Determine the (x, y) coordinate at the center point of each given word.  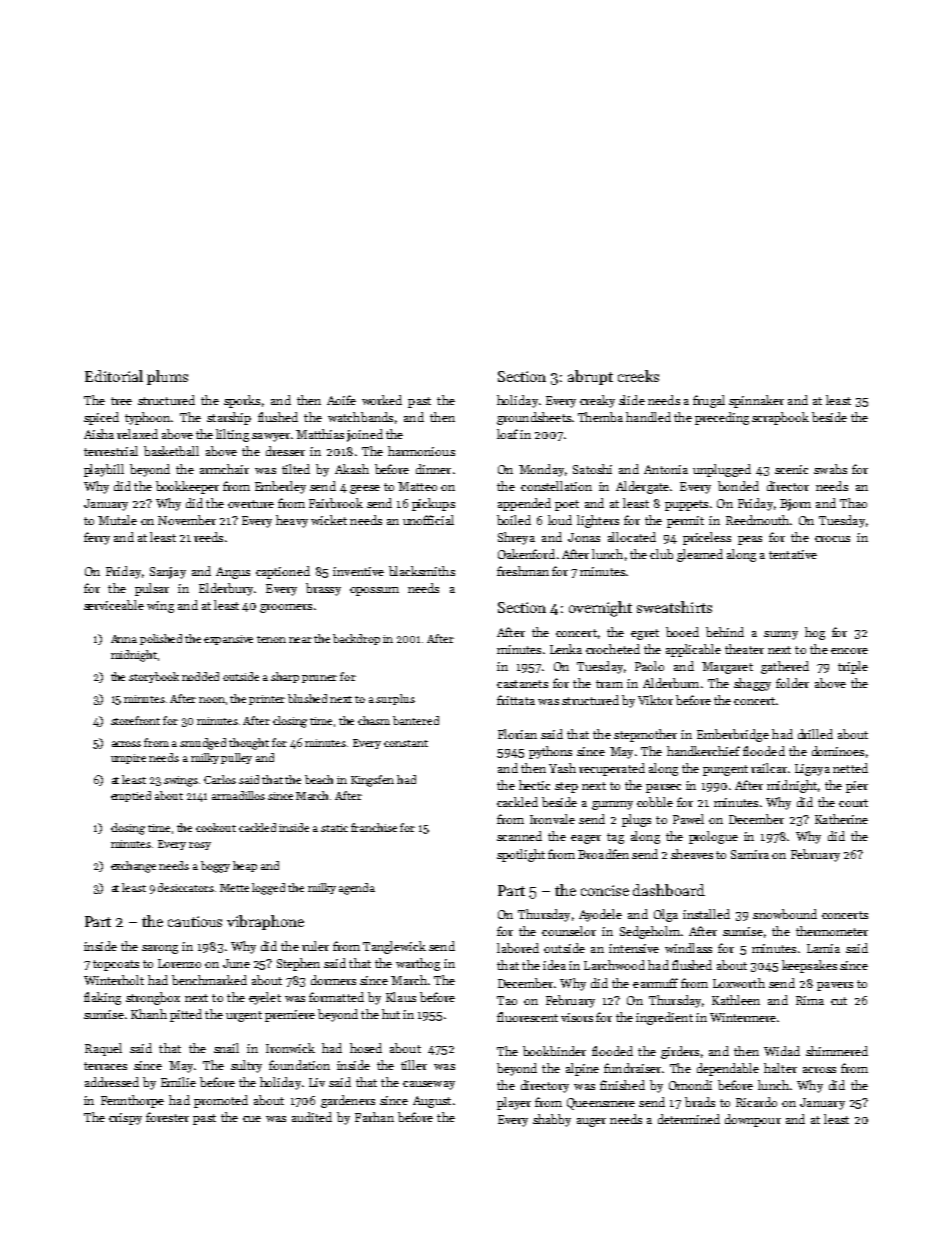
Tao (507, 1000)
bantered (416, 720)
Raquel (103, 1049)
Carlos (220, 779)
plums (167, 377)
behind (725, 632)
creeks (638, 376)
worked (382, 400)
